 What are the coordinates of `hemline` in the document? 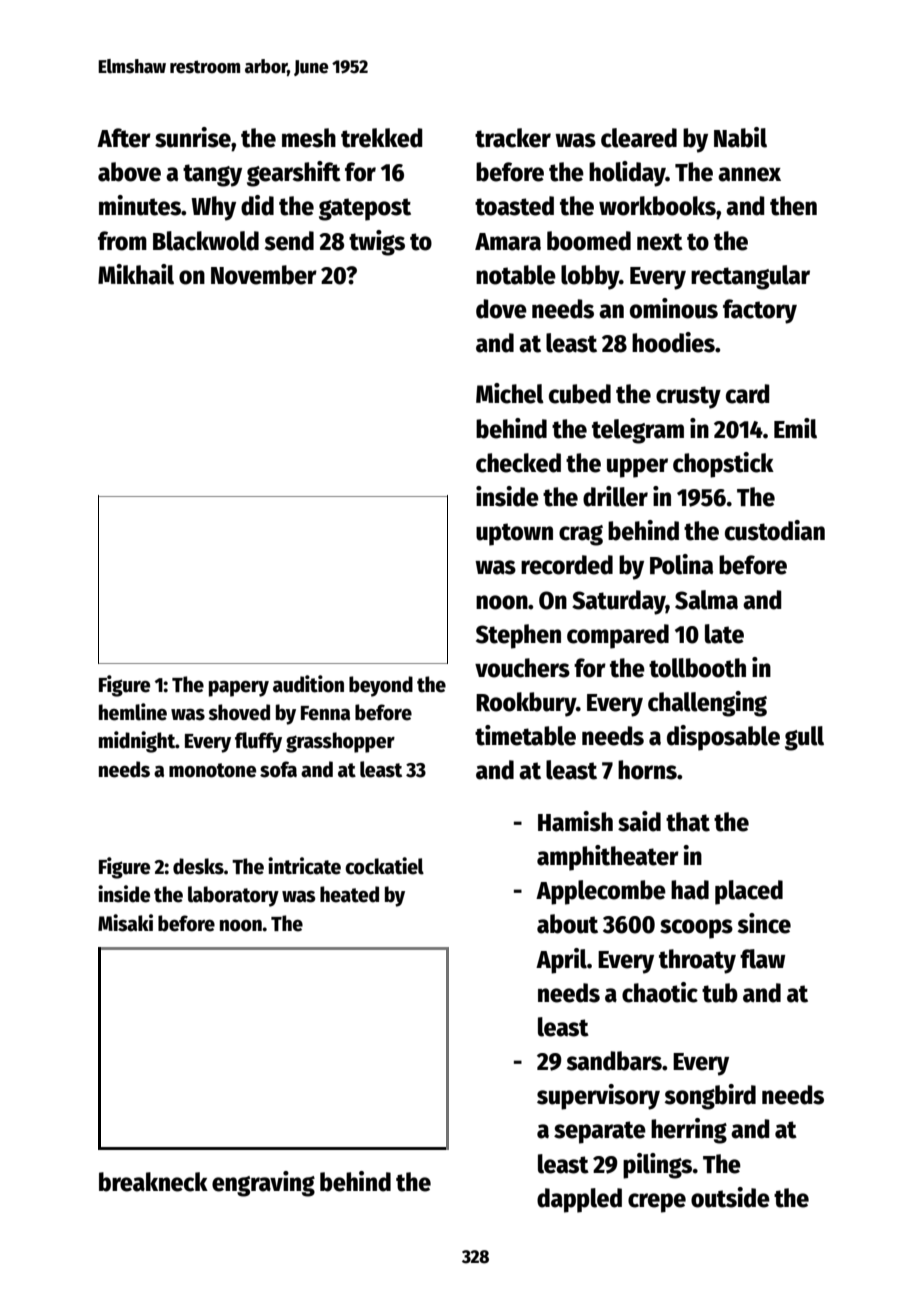 It's located at (133, 712).
